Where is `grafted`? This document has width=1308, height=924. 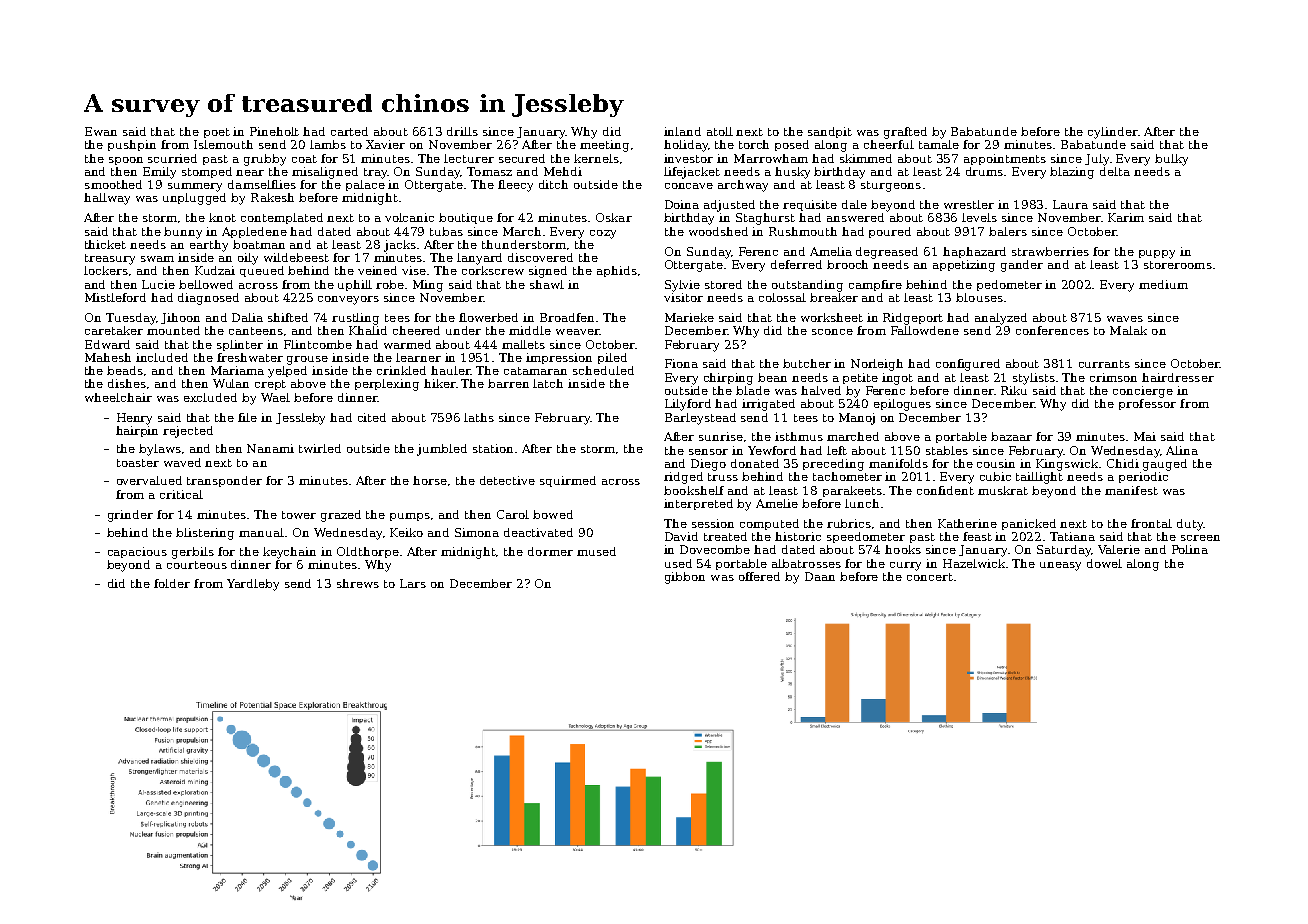
grafted is located at coordinates (905, 133).
